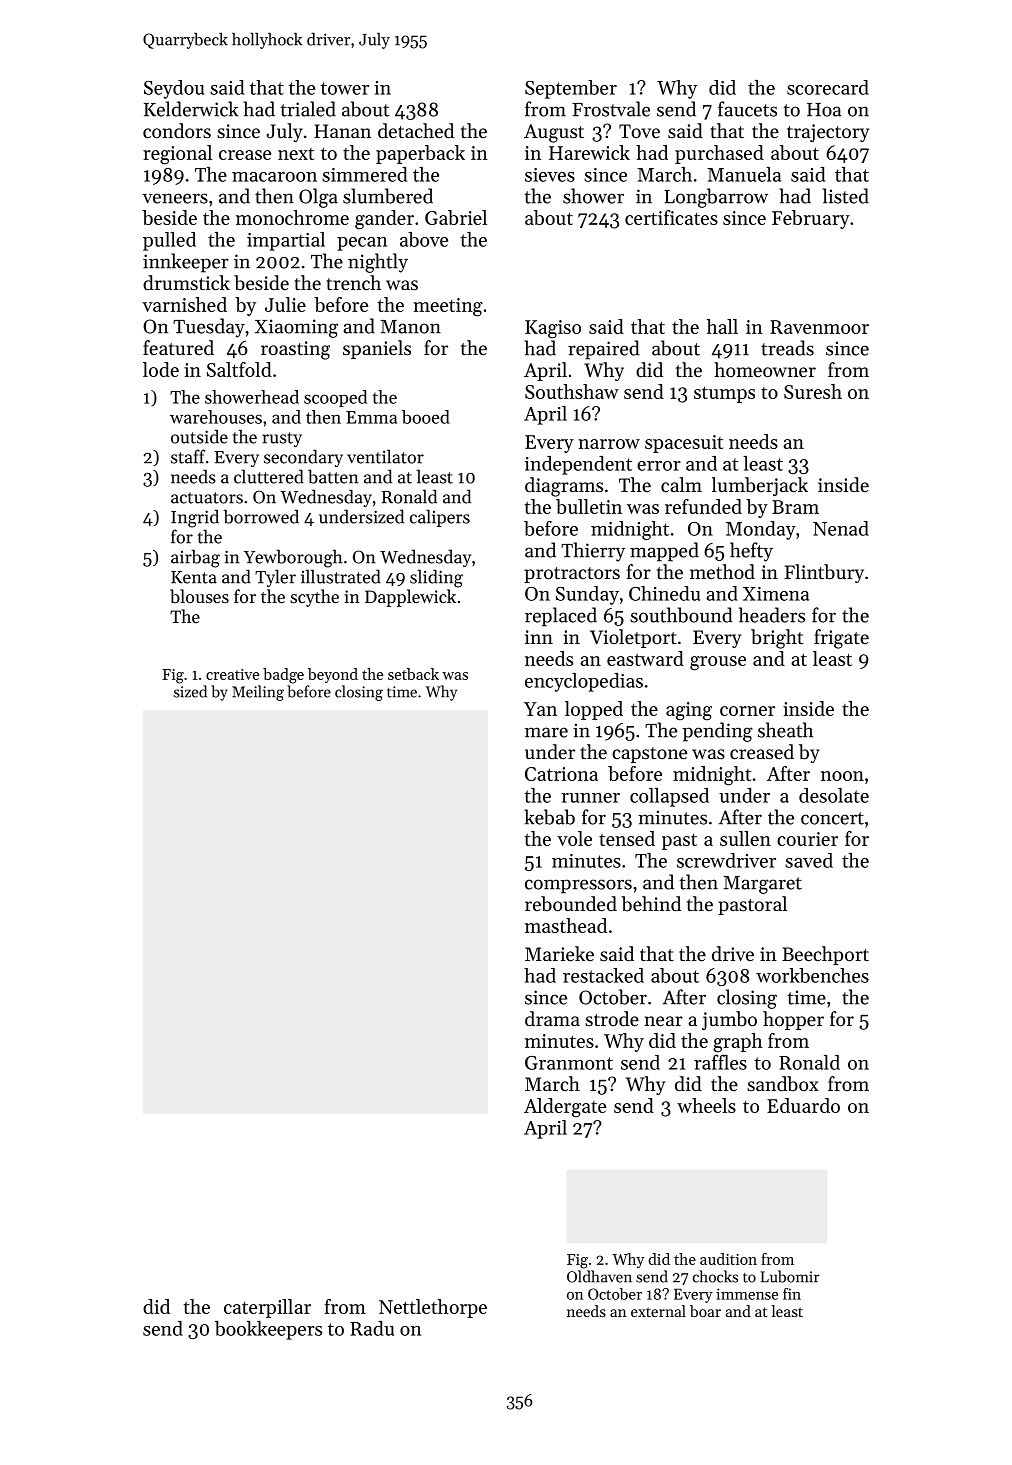 Image resolution: width=1012 pixels, height=1465 pixels. What do you see at coordinates (553, 329) in the image?
I see `Kagiso` at bounding box center [553, 329].
